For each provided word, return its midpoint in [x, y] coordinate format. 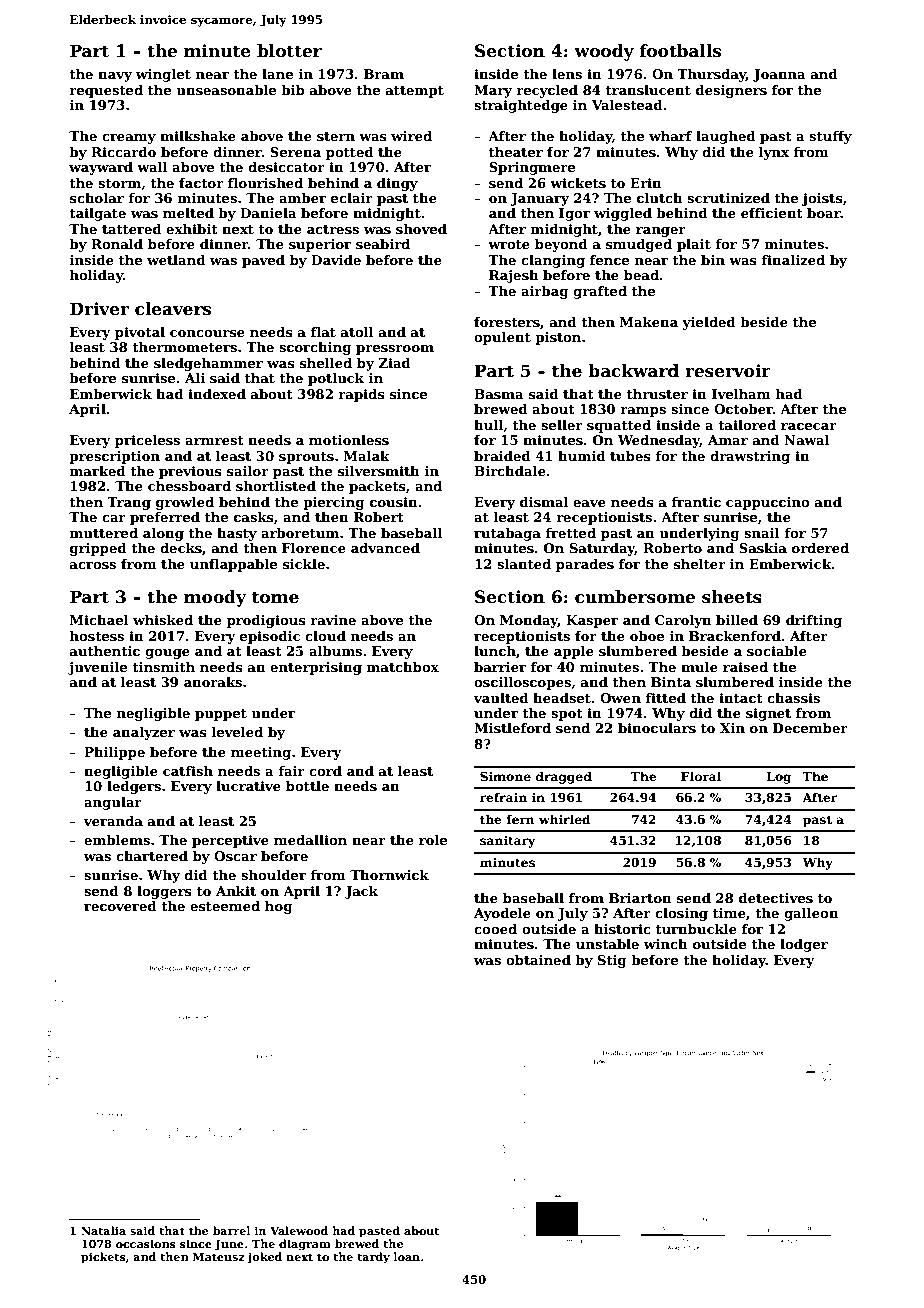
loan [407, 1256]
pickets [103, 1258]
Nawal [807, 440]
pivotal [140, 333]
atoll [357, 332]
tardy [373, 1258]
